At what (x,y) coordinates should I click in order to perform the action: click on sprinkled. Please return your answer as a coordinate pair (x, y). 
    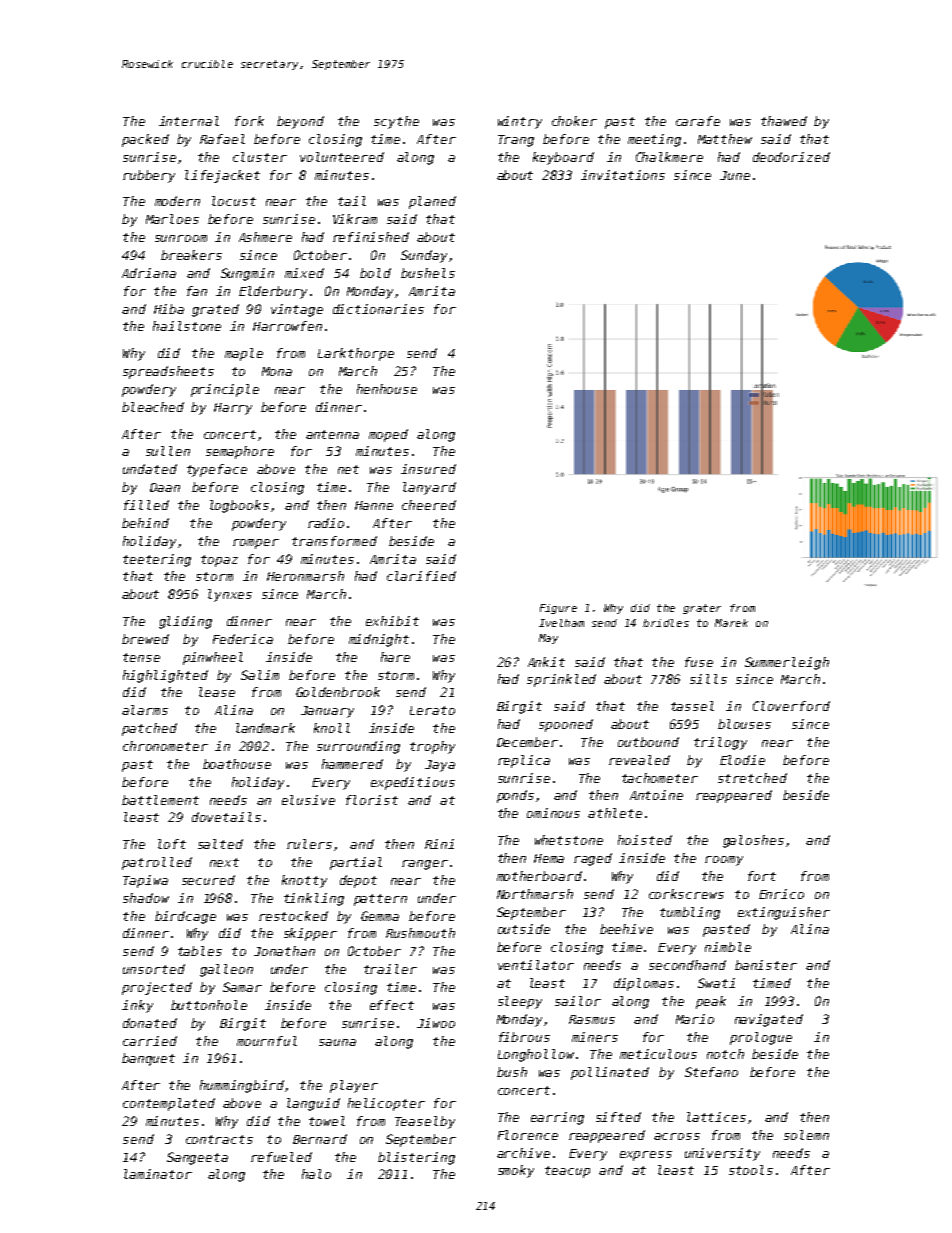
    Looking at the image, I should click on (561, 680).
